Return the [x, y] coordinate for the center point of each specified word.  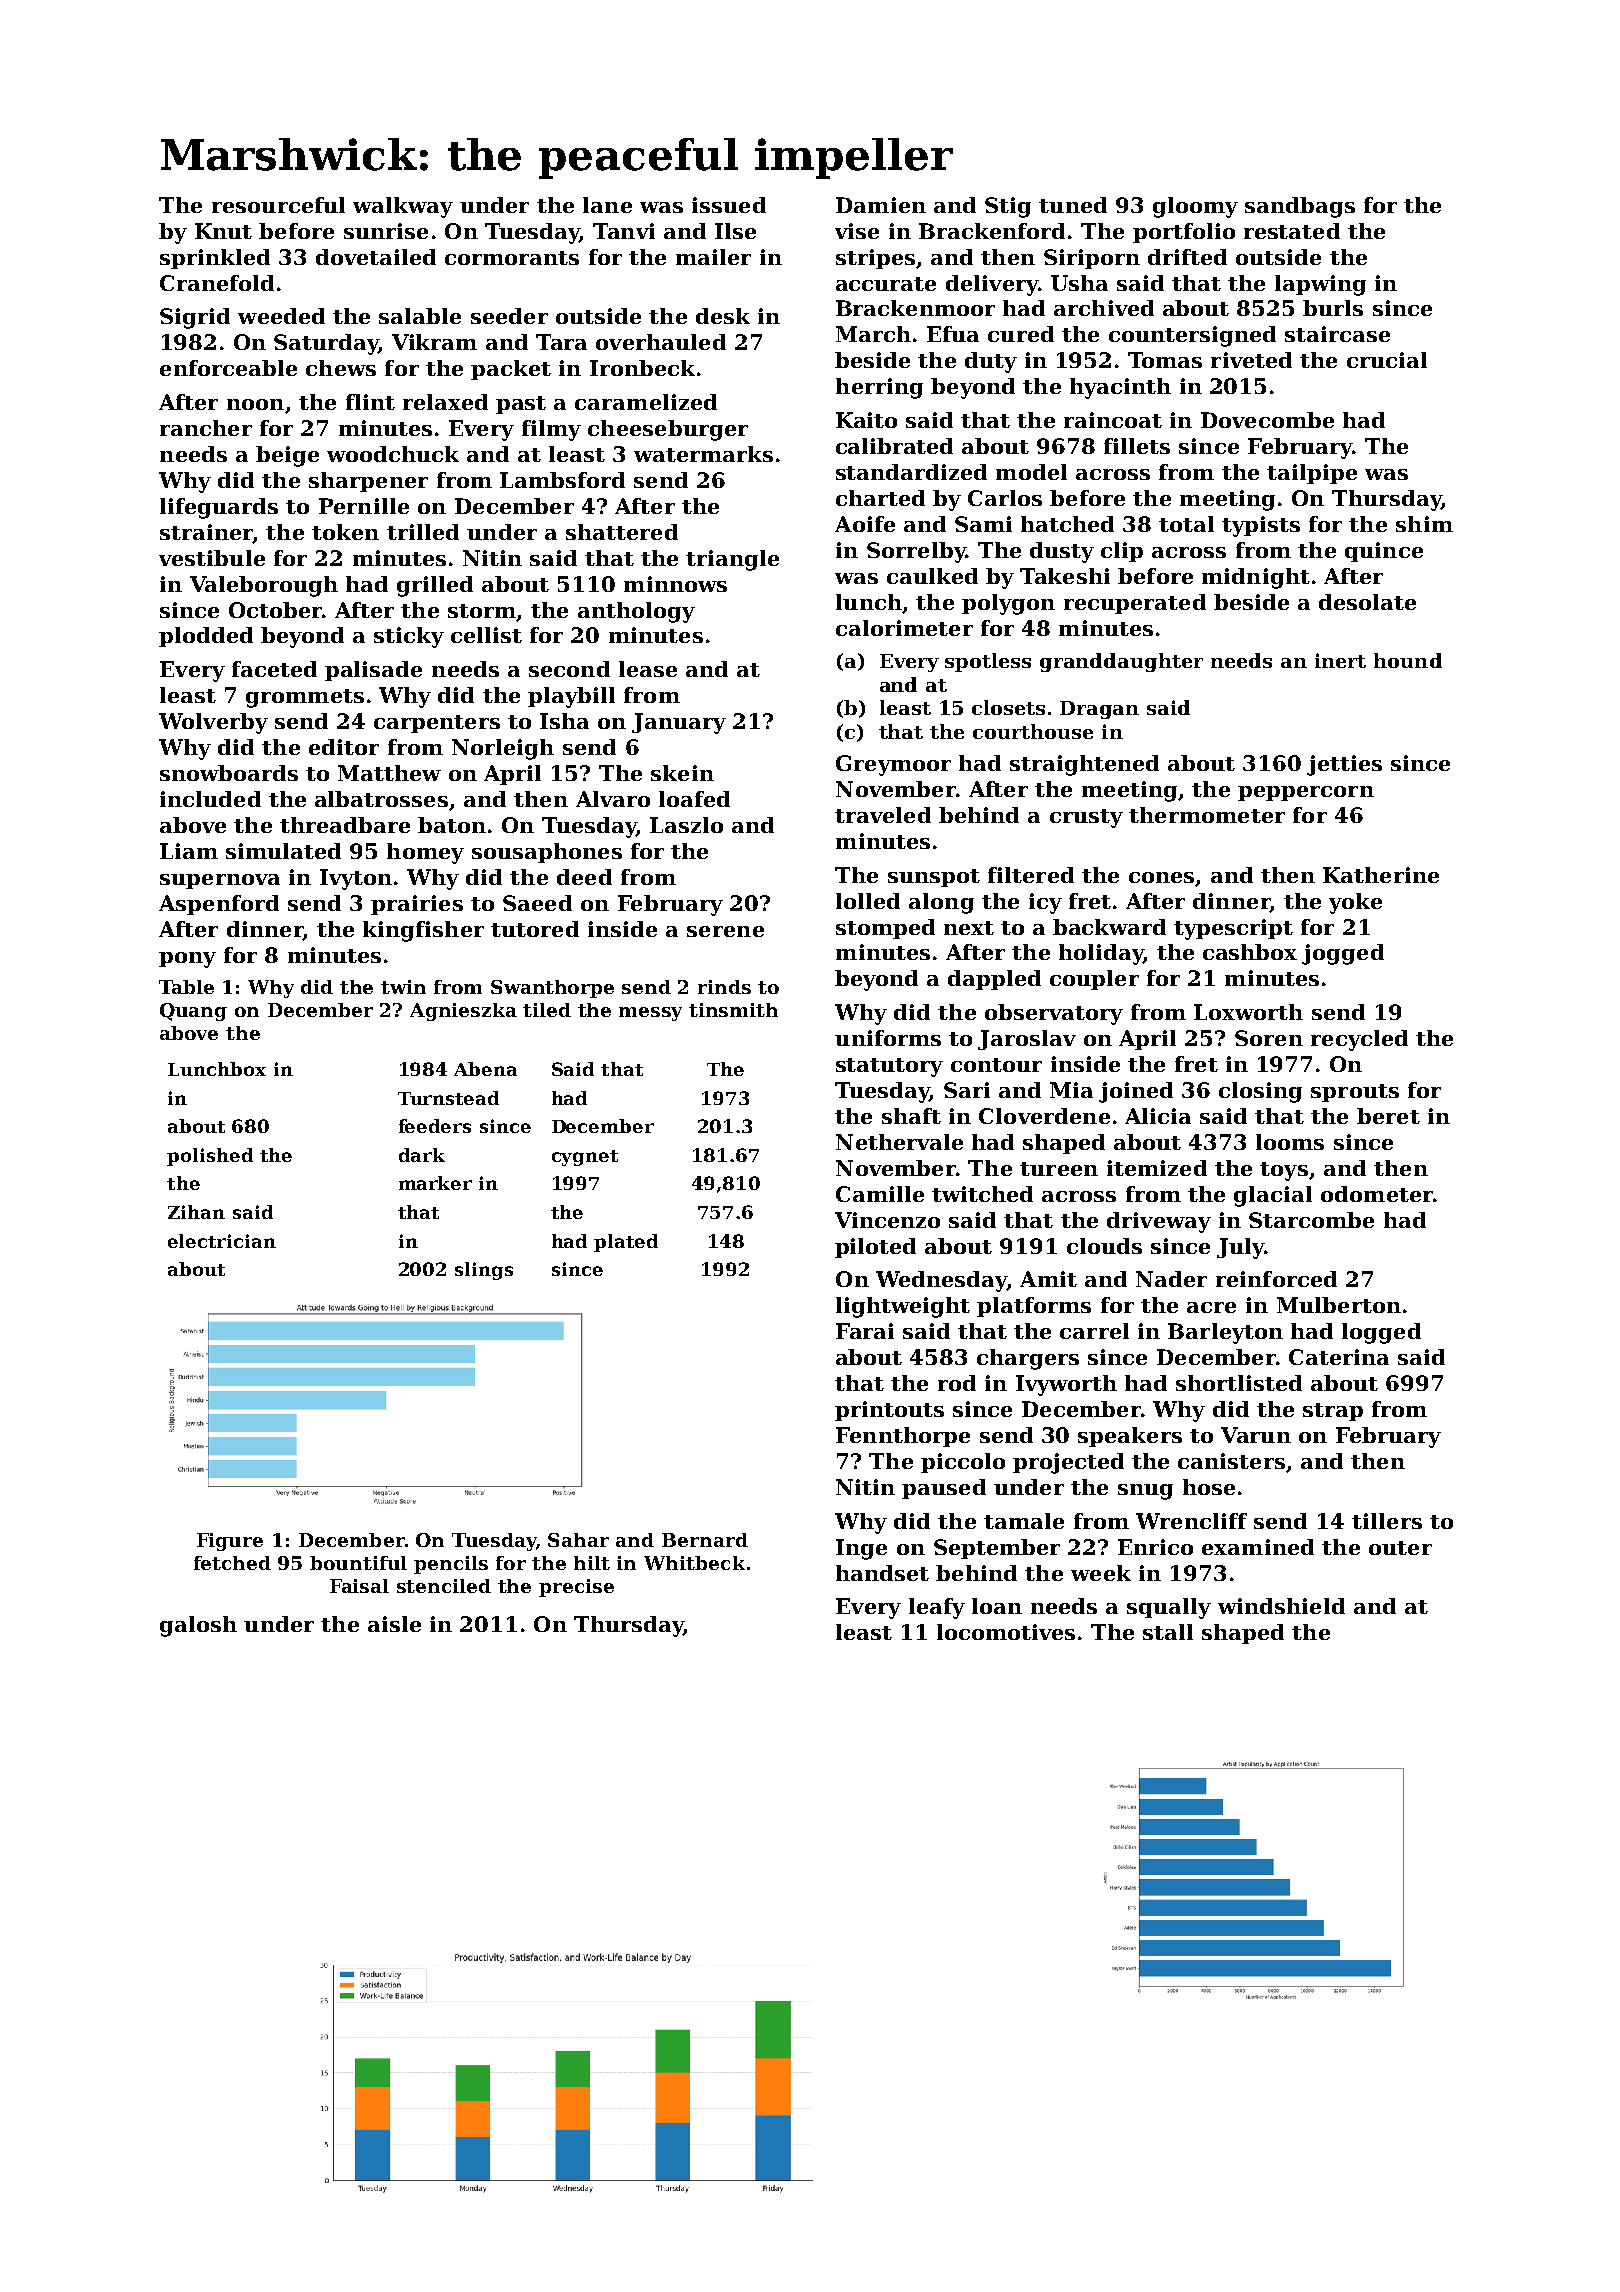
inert [1340, 660]
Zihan [196, 1212]
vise [857, 231]
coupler [1094, 980]
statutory [889, 1067]
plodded [206, 637]
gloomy [1195, 207]
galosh [198, 1626]
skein [682, 773]
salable [420, 316]
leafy [937, 1608]
